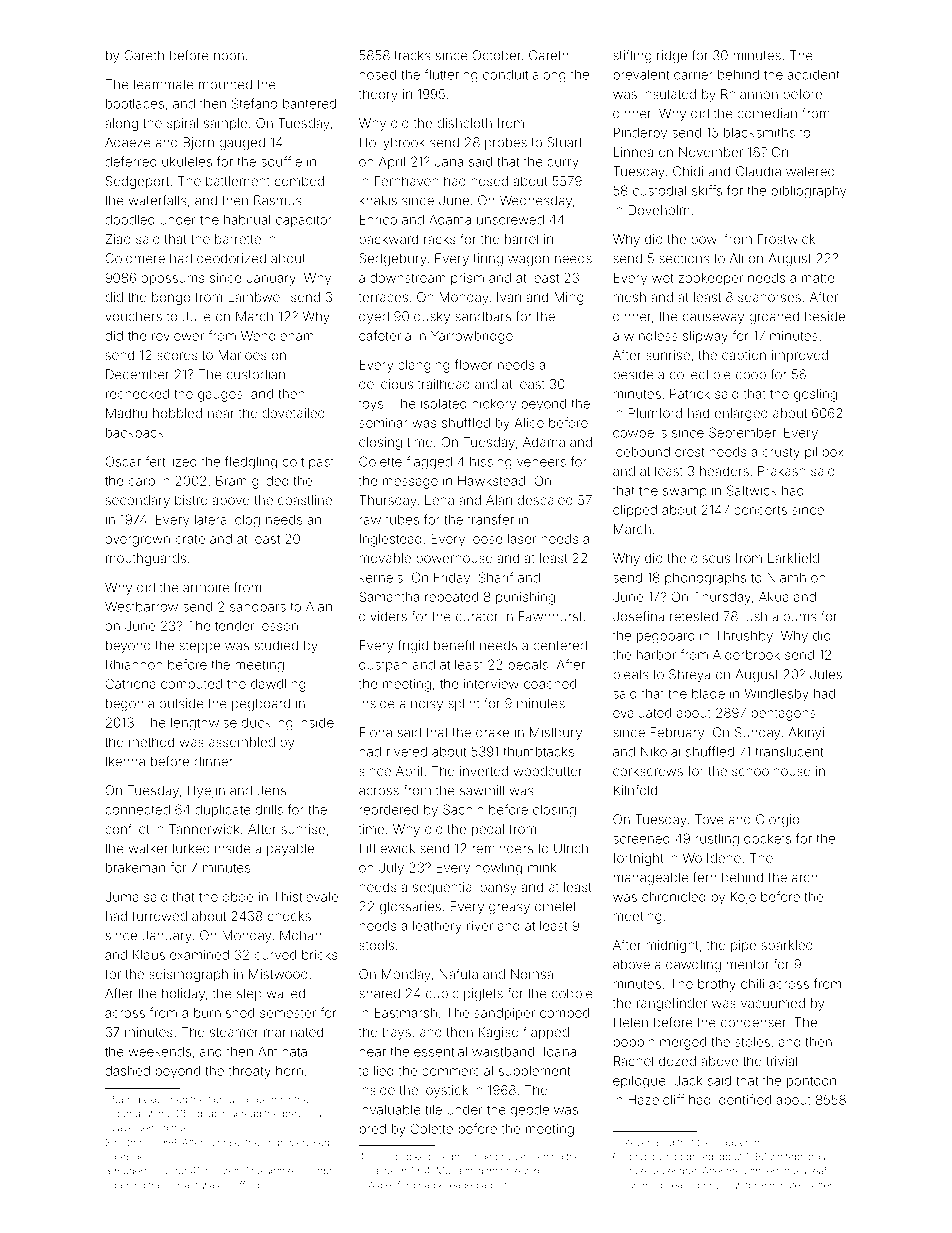 This document has width=952, height=1233. I want to click on fluttering, so click(451, 76).
